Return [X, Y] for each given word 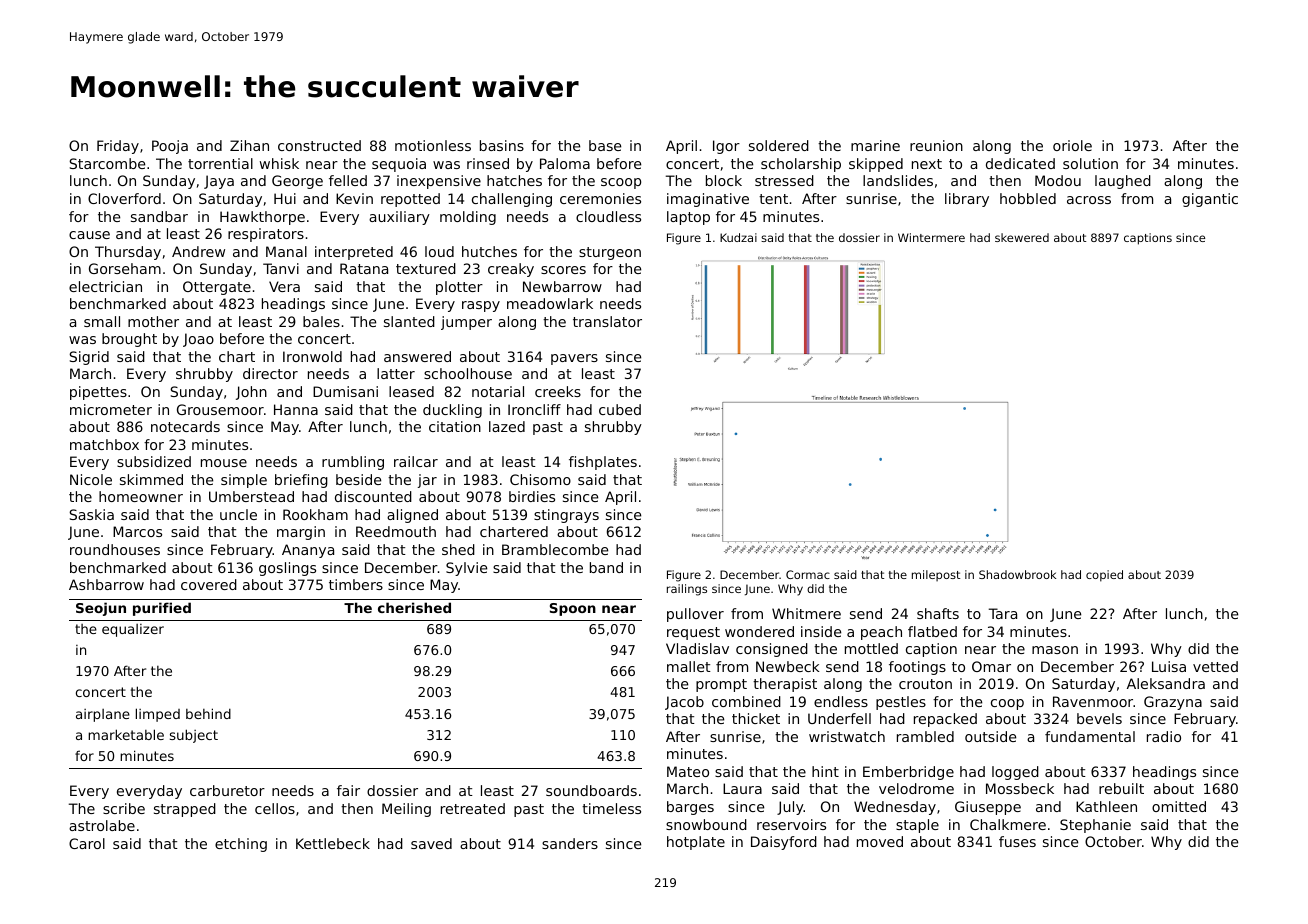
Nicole [91, 479]
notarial [498, 391]
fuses [1017, 841]
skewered [1022, 237]
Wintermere [931, 237]
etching [241, 845]
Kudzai [738, 237]
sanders [570, 843]
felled [348, 180]
